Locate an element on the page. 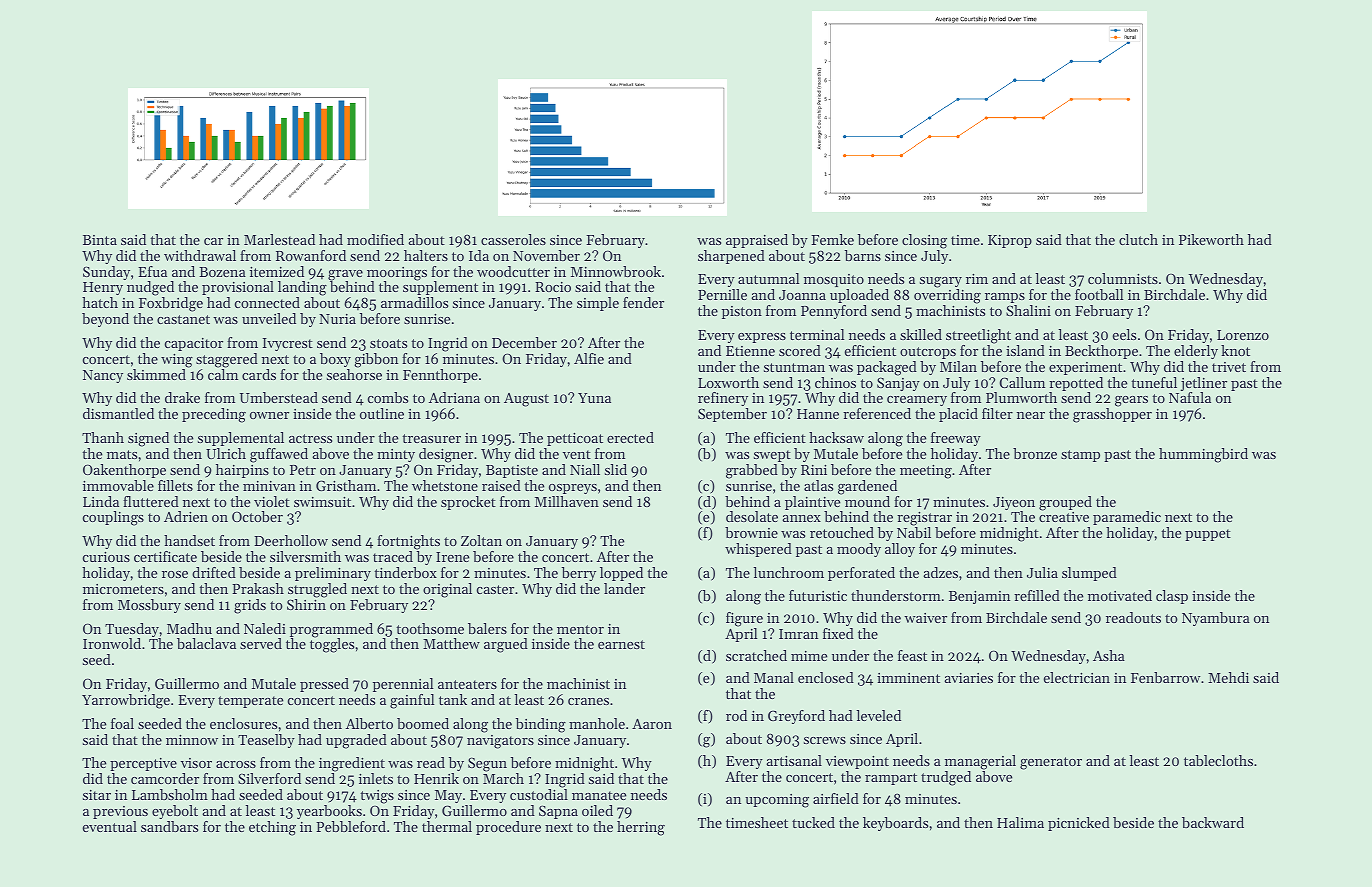 The image size is (1372, 887). combs is located at coordinates (388, 397).
